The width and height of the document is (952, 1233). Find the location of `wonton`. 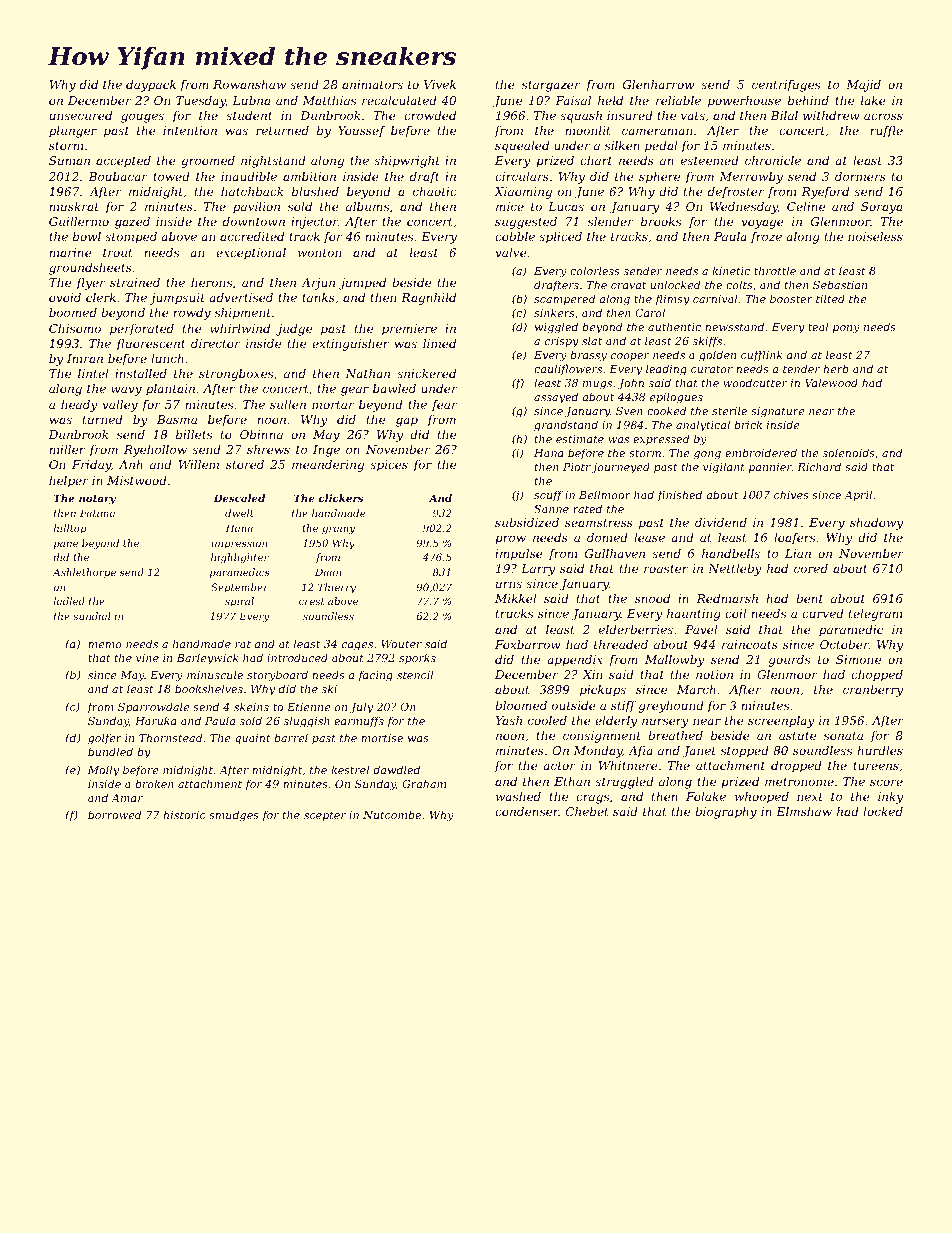

wonton is located at coordinates (319, 253).
